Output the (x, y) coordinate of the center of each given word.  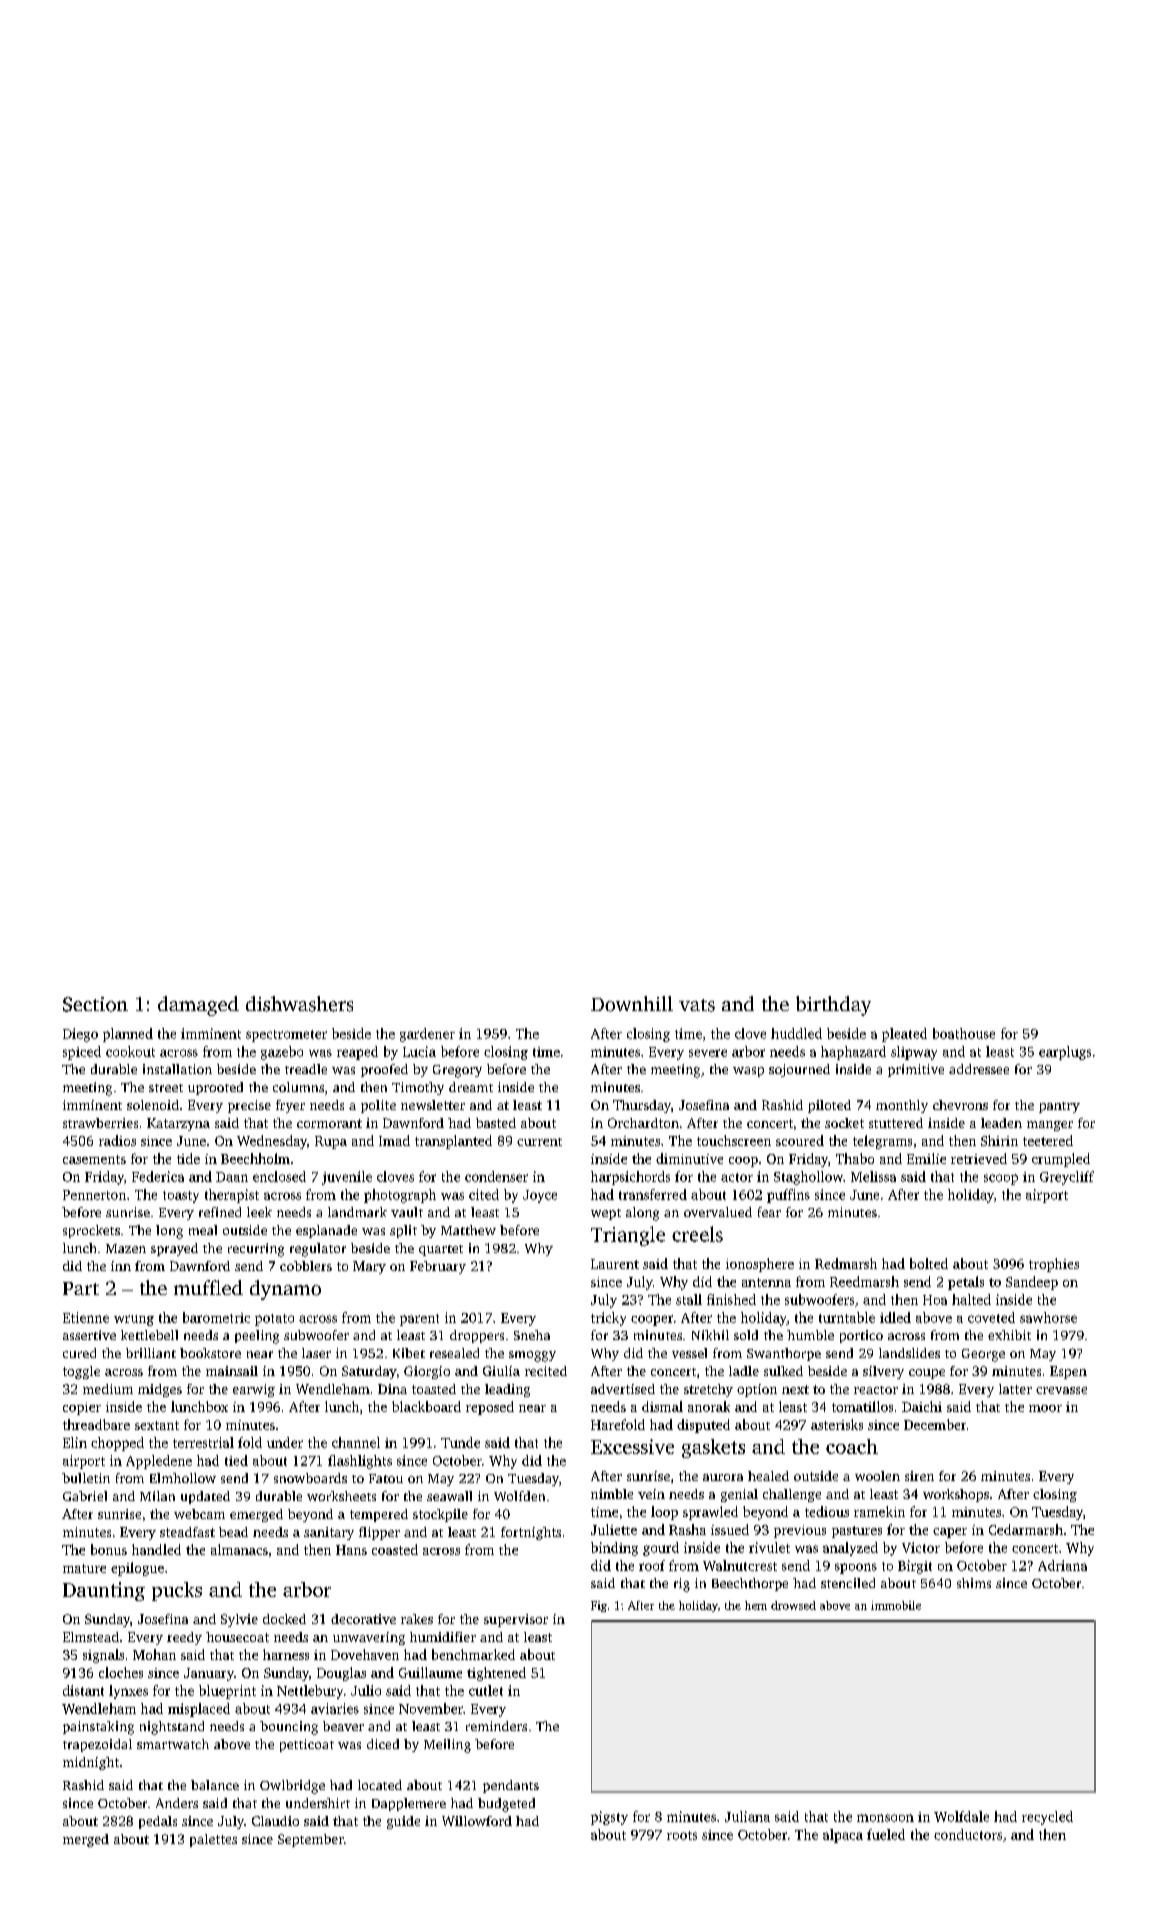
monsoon (885, 1818)
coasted (395, 1549)
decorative (363, 1619)
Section (95, 1004)
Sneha (532, 1335)
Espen (1068, 1372)
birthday (833, 1006)
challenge (792, 1495)
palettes (213, 1840)
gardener (427, 1035)
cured (79, 1353)
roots (682, 1835)
